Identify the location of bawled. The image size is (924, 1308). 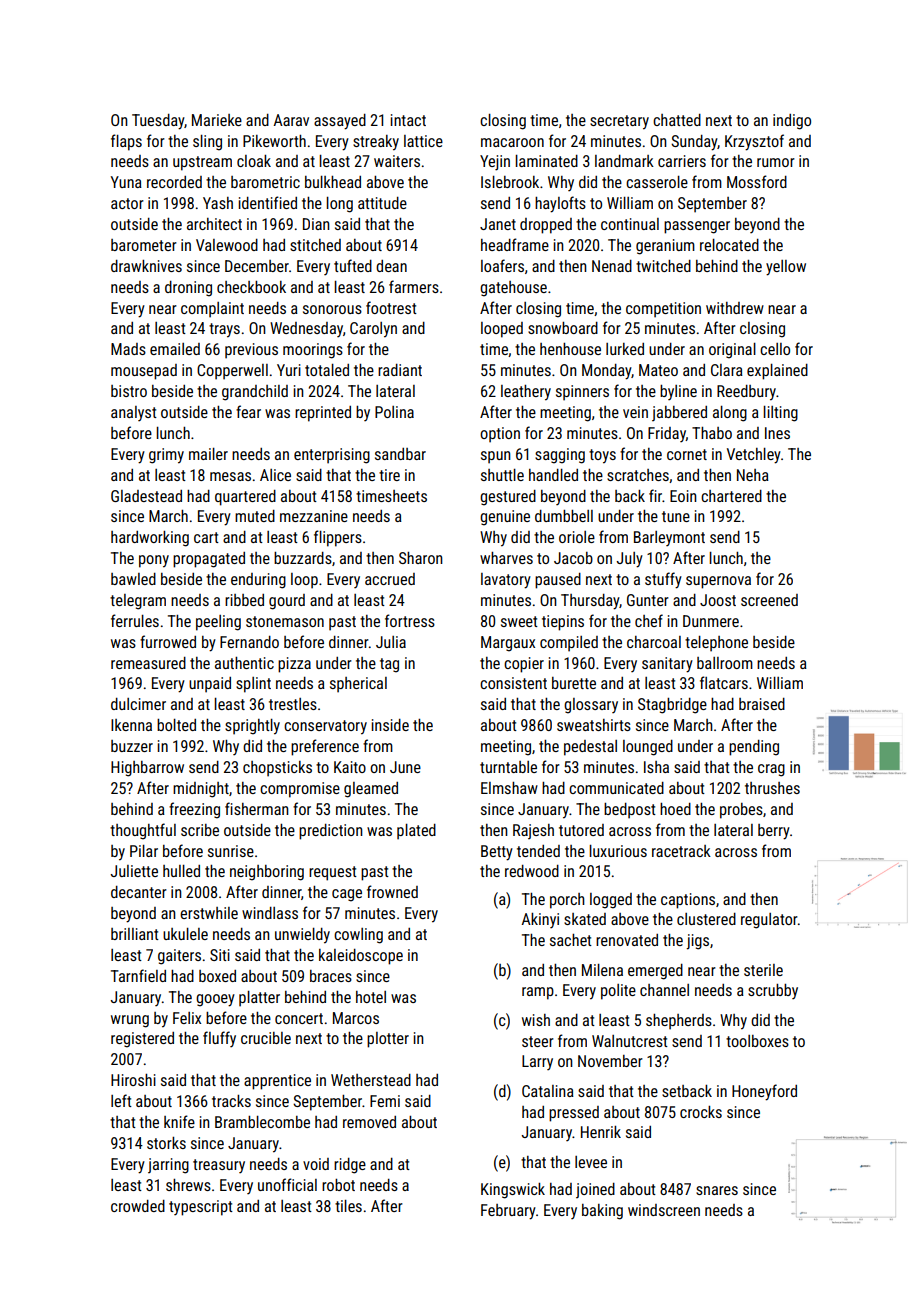
(133, 579).
